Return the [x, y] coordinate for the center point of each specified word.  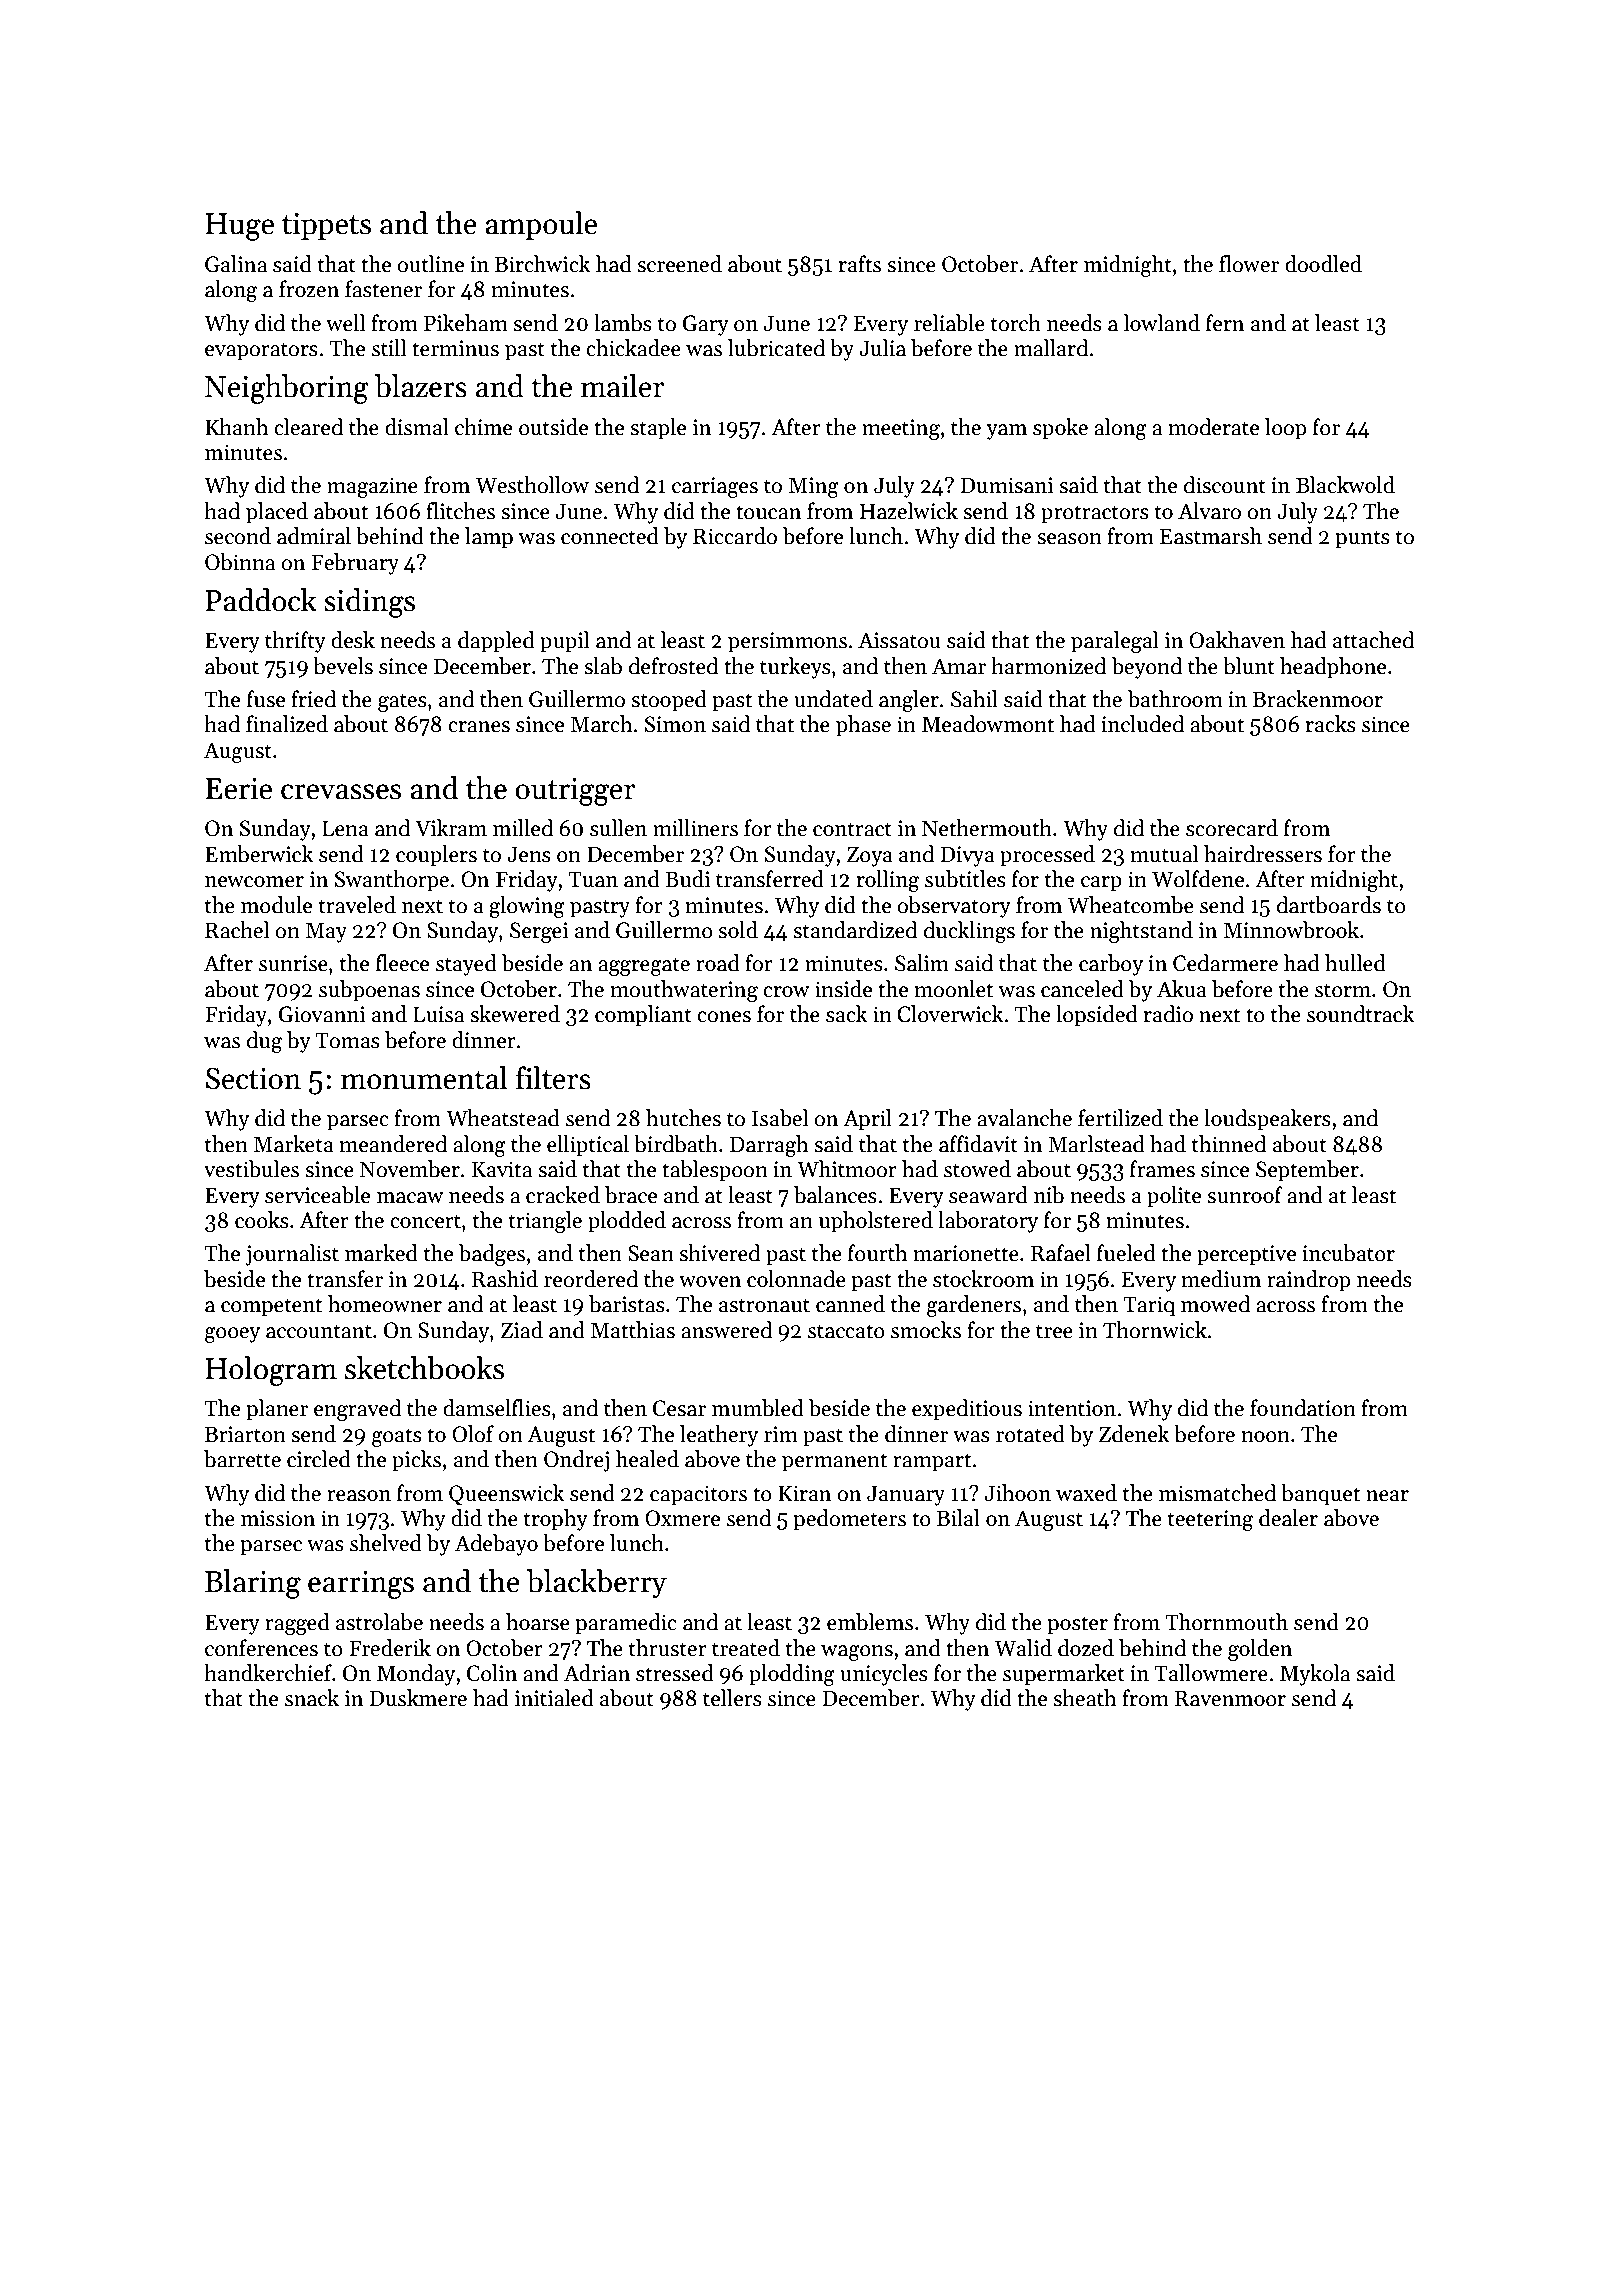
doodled [1323, 264]
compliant [643, 1016]
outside [553, 427]
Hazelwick [909, 511]
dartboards [1329, 905]
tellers [732, 1698]
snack [312, 1698]
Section [253, 1078]
